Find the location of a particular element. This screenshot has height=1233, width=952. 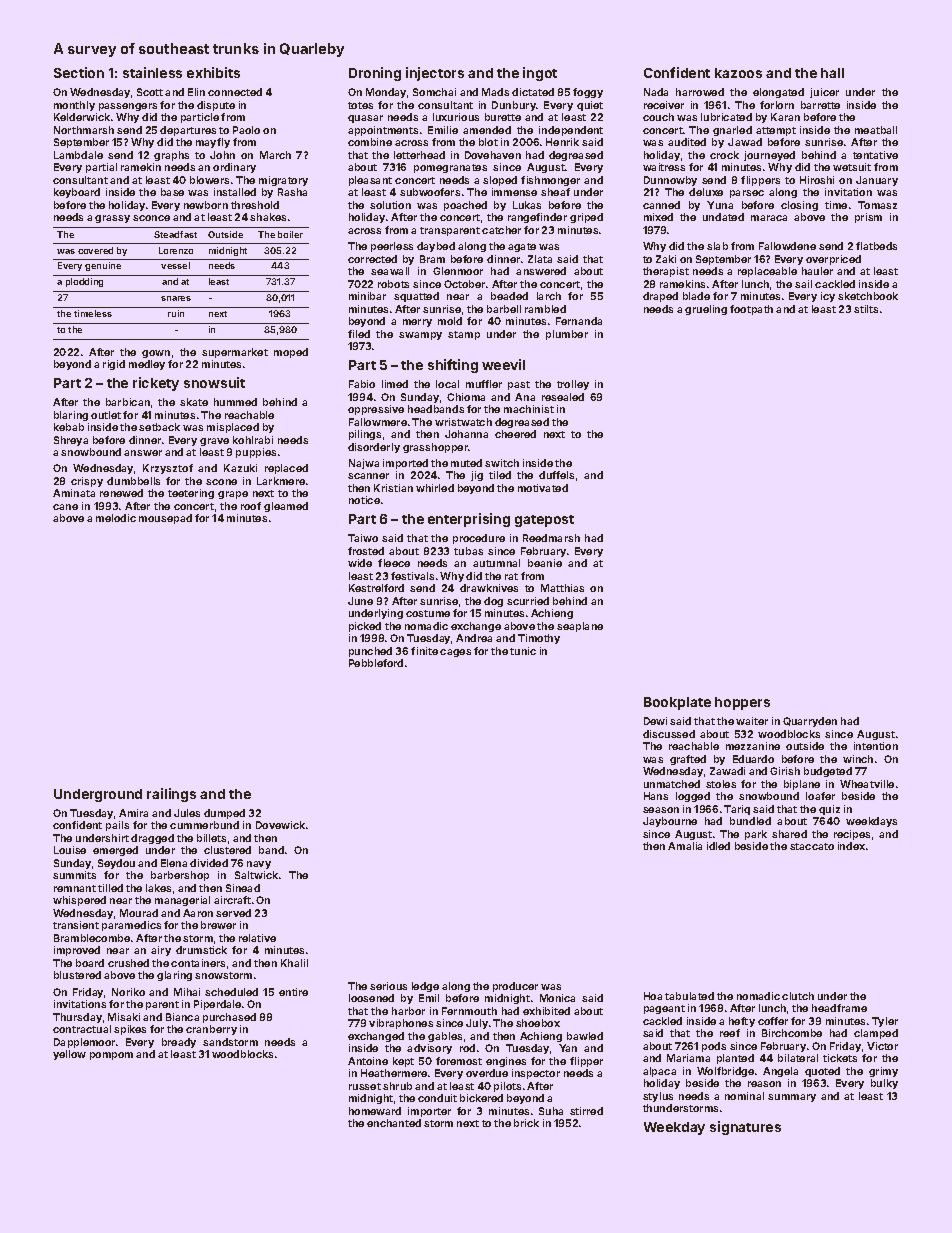

Amira is located at coordinates (133, 813).
